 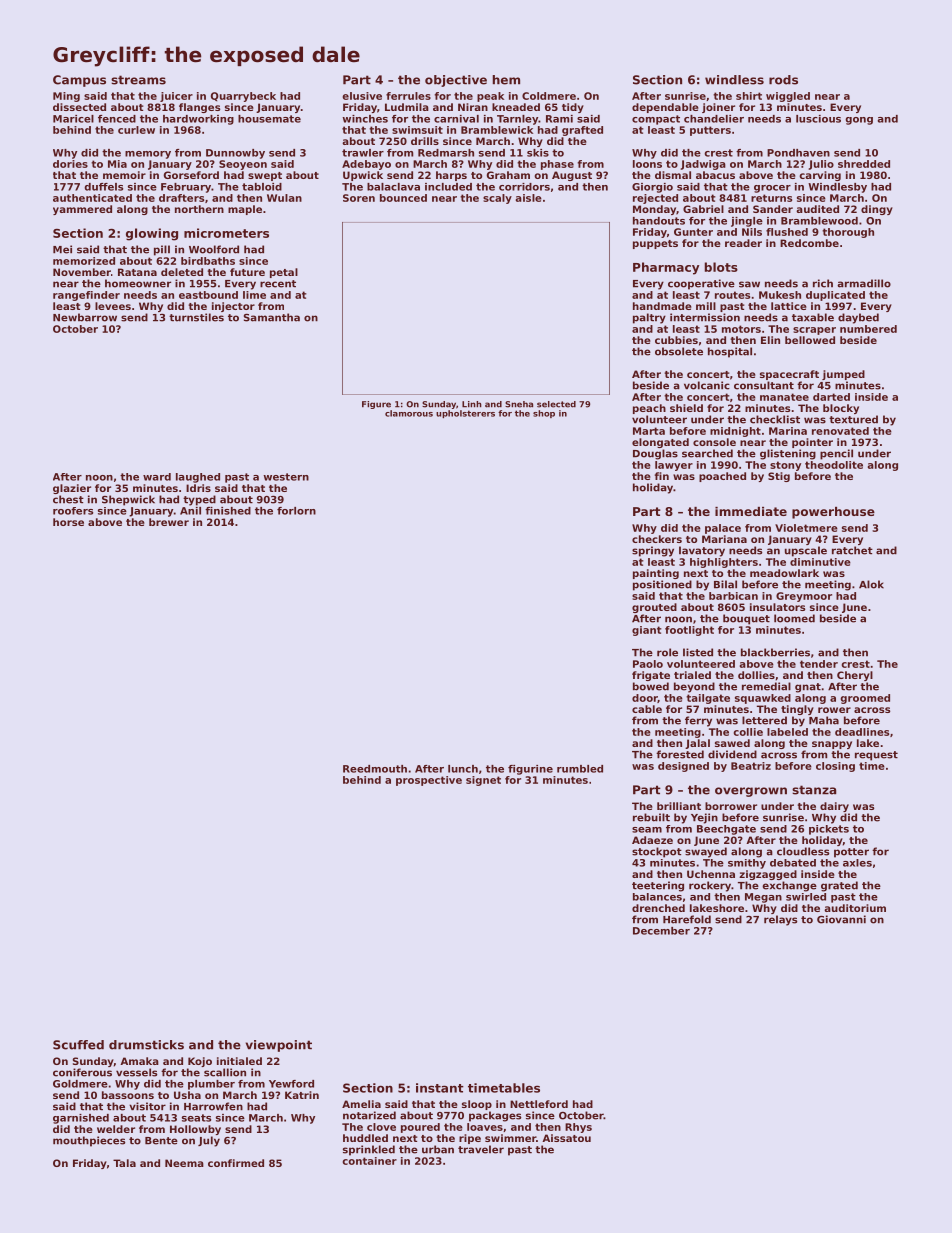 I want to click on hem, so click(x=506, y=80).
